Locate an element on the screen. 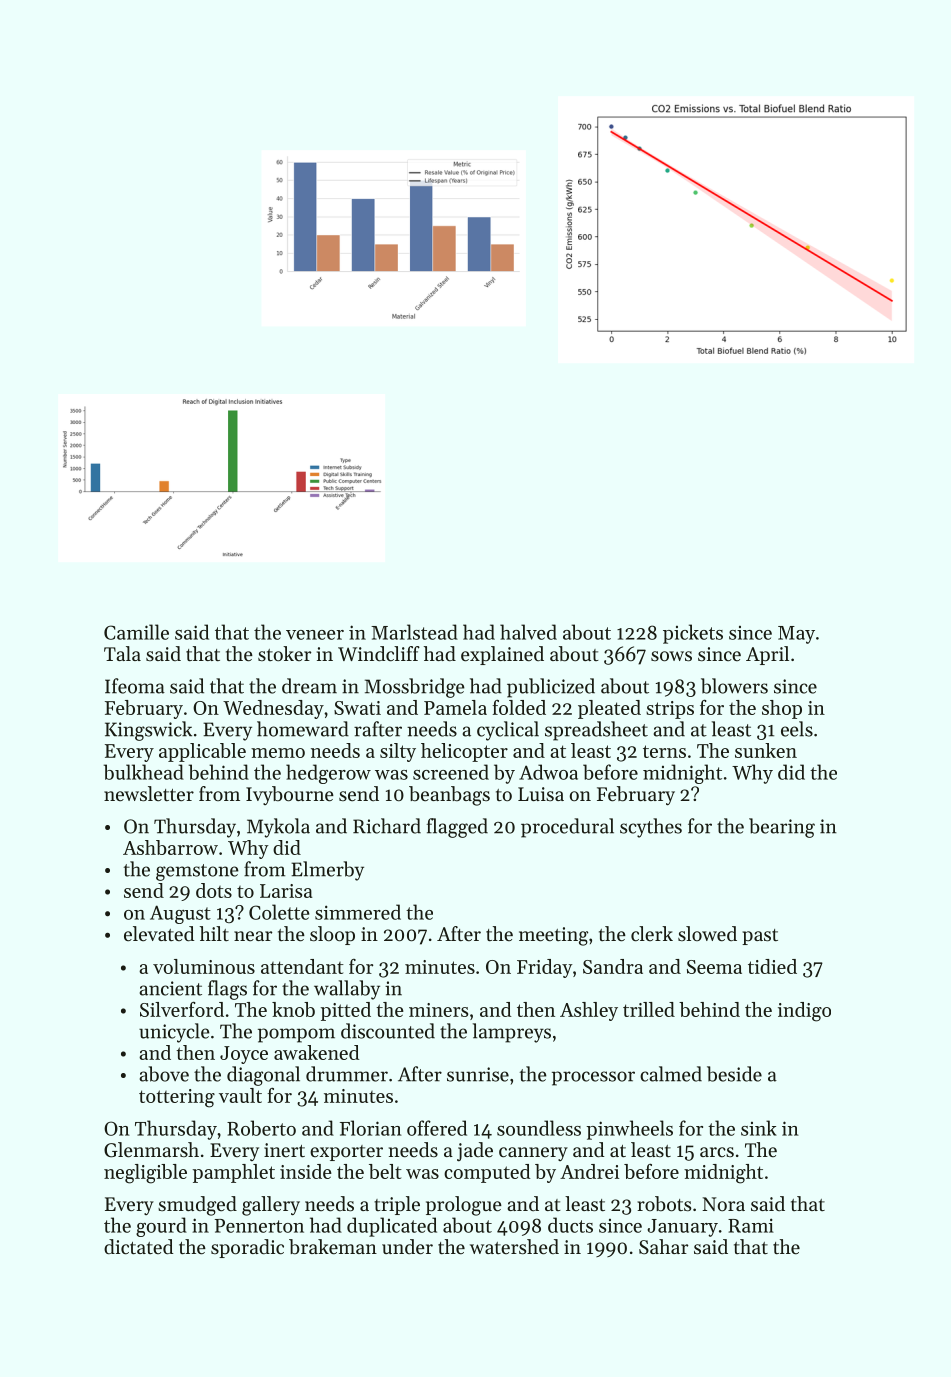  Kingswick is located at coordinates (148, 731).
